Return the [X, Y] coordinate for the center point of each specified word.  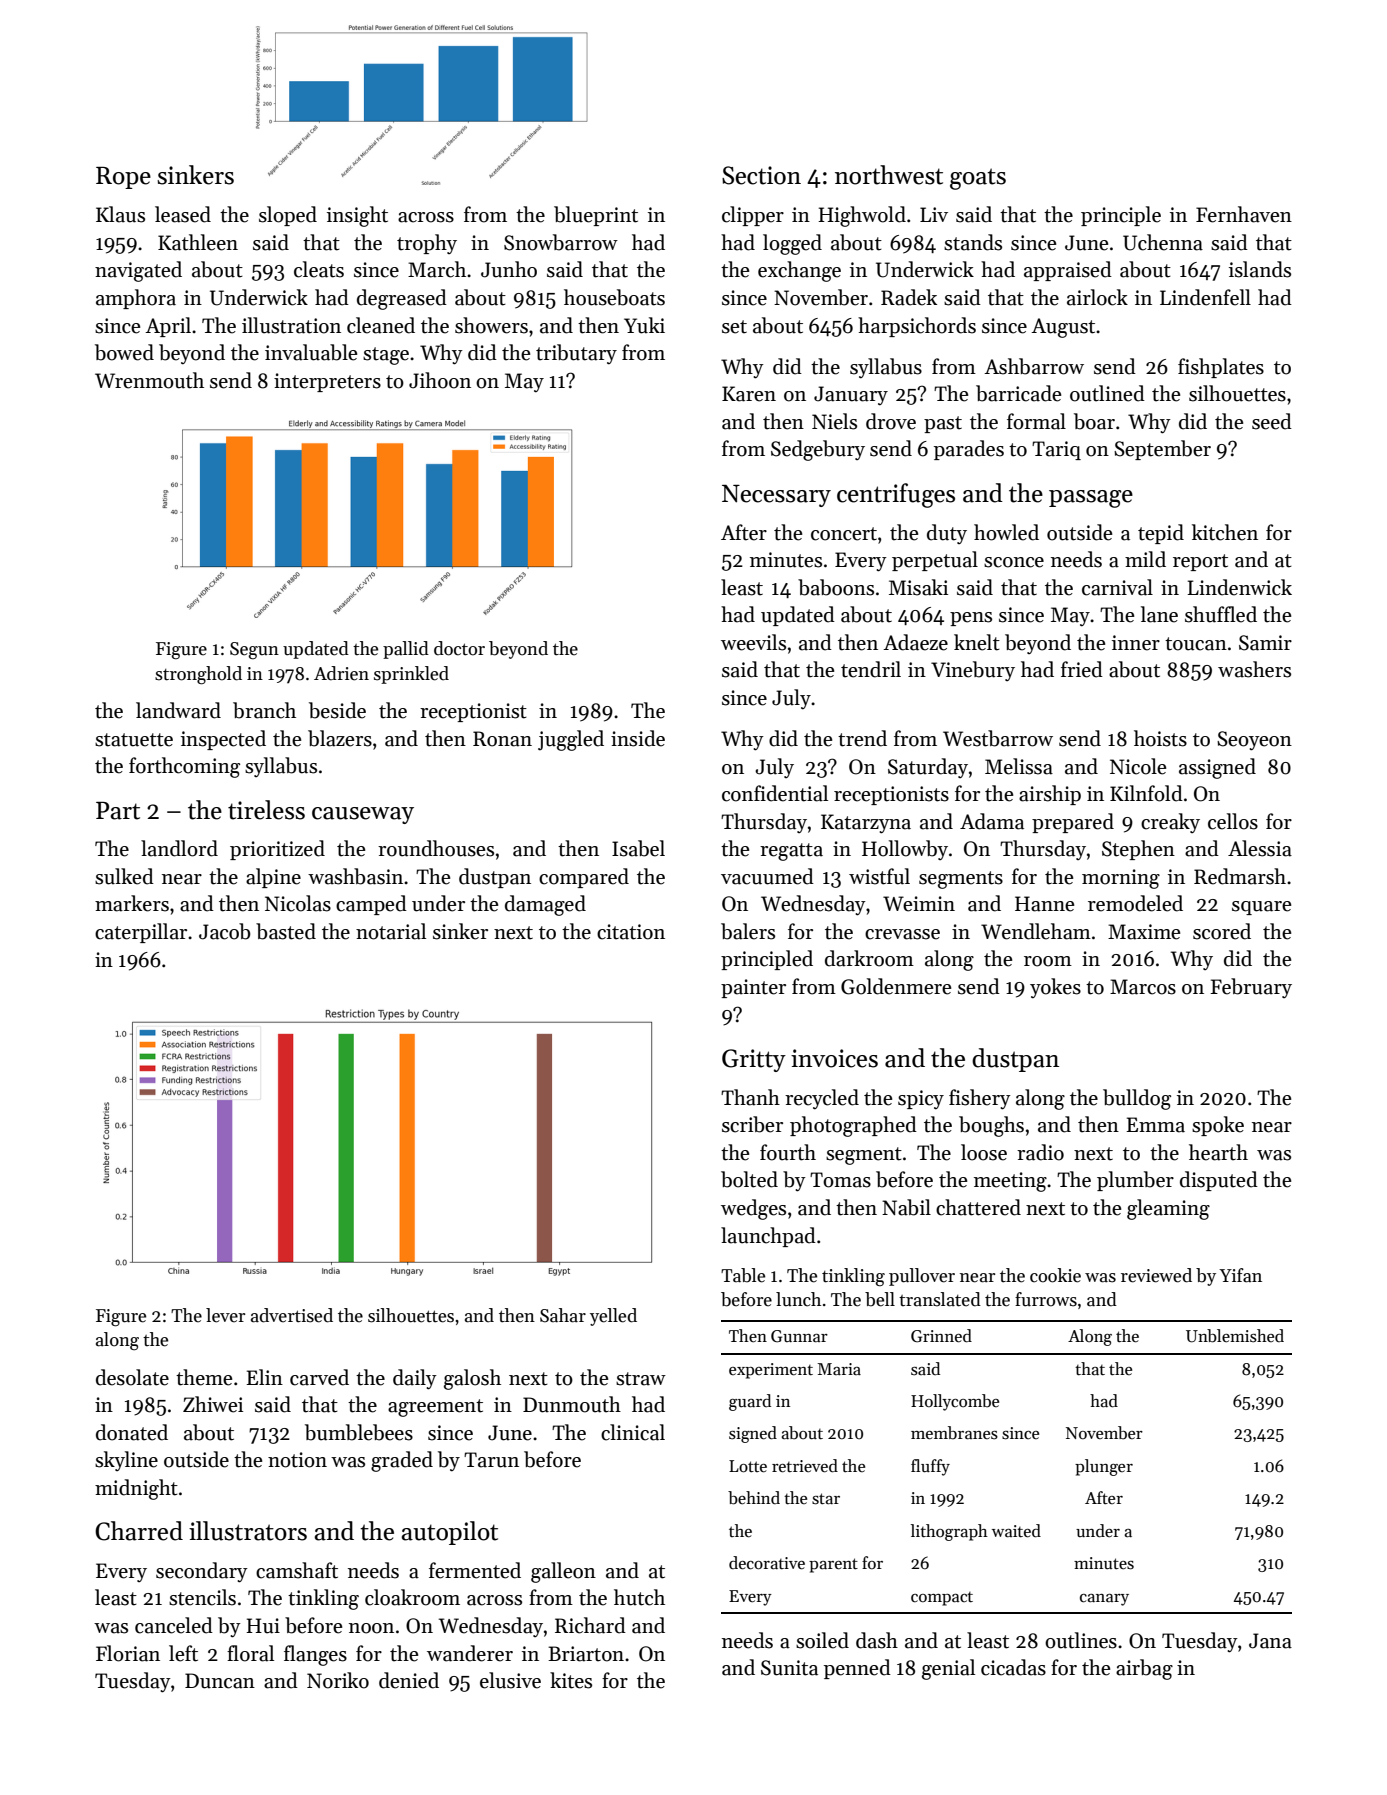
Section [761, 175]
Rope [123, 178]
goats [978, 179]
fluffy [930, 1467]
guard [750, 1402]
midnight [136, 1489]
